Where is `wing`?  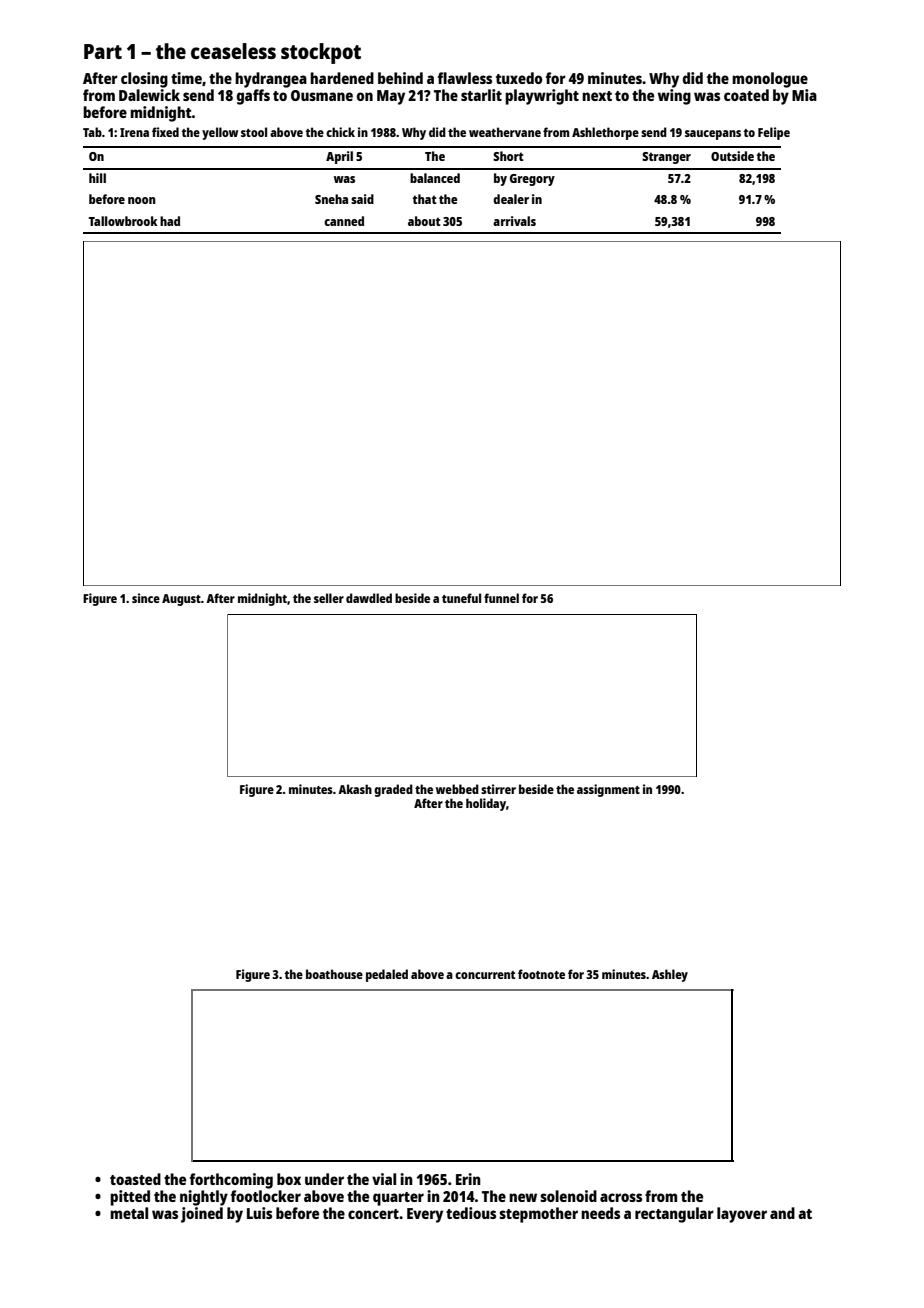
wing is located at coordinates (674, 97).
